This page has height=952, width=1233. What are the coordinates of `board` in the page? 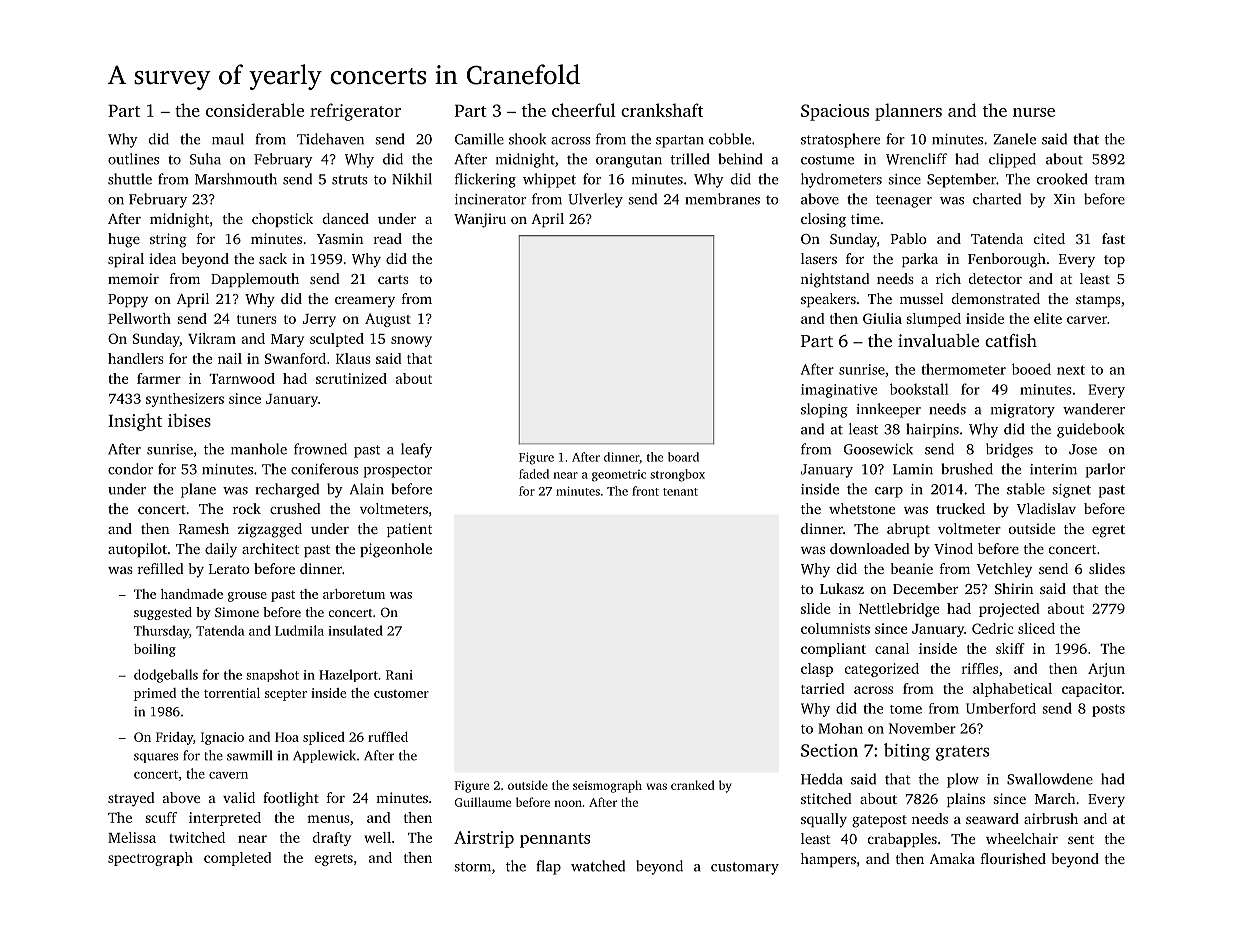 It's located at (683, 457).
